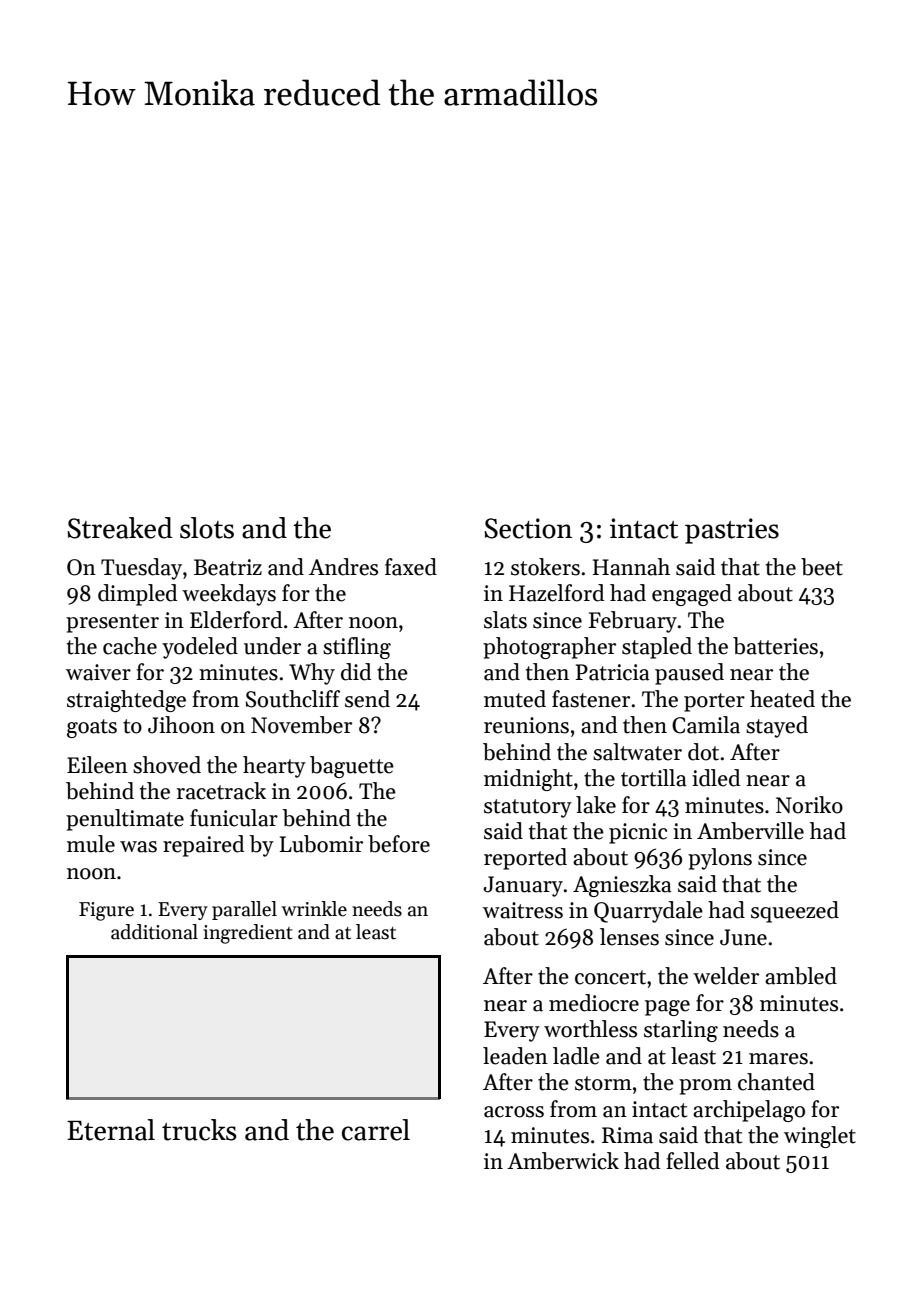 Image resolution: width=924 pixels, height=1311 pixels. I want to click on Streaked, so click(120, 528).
